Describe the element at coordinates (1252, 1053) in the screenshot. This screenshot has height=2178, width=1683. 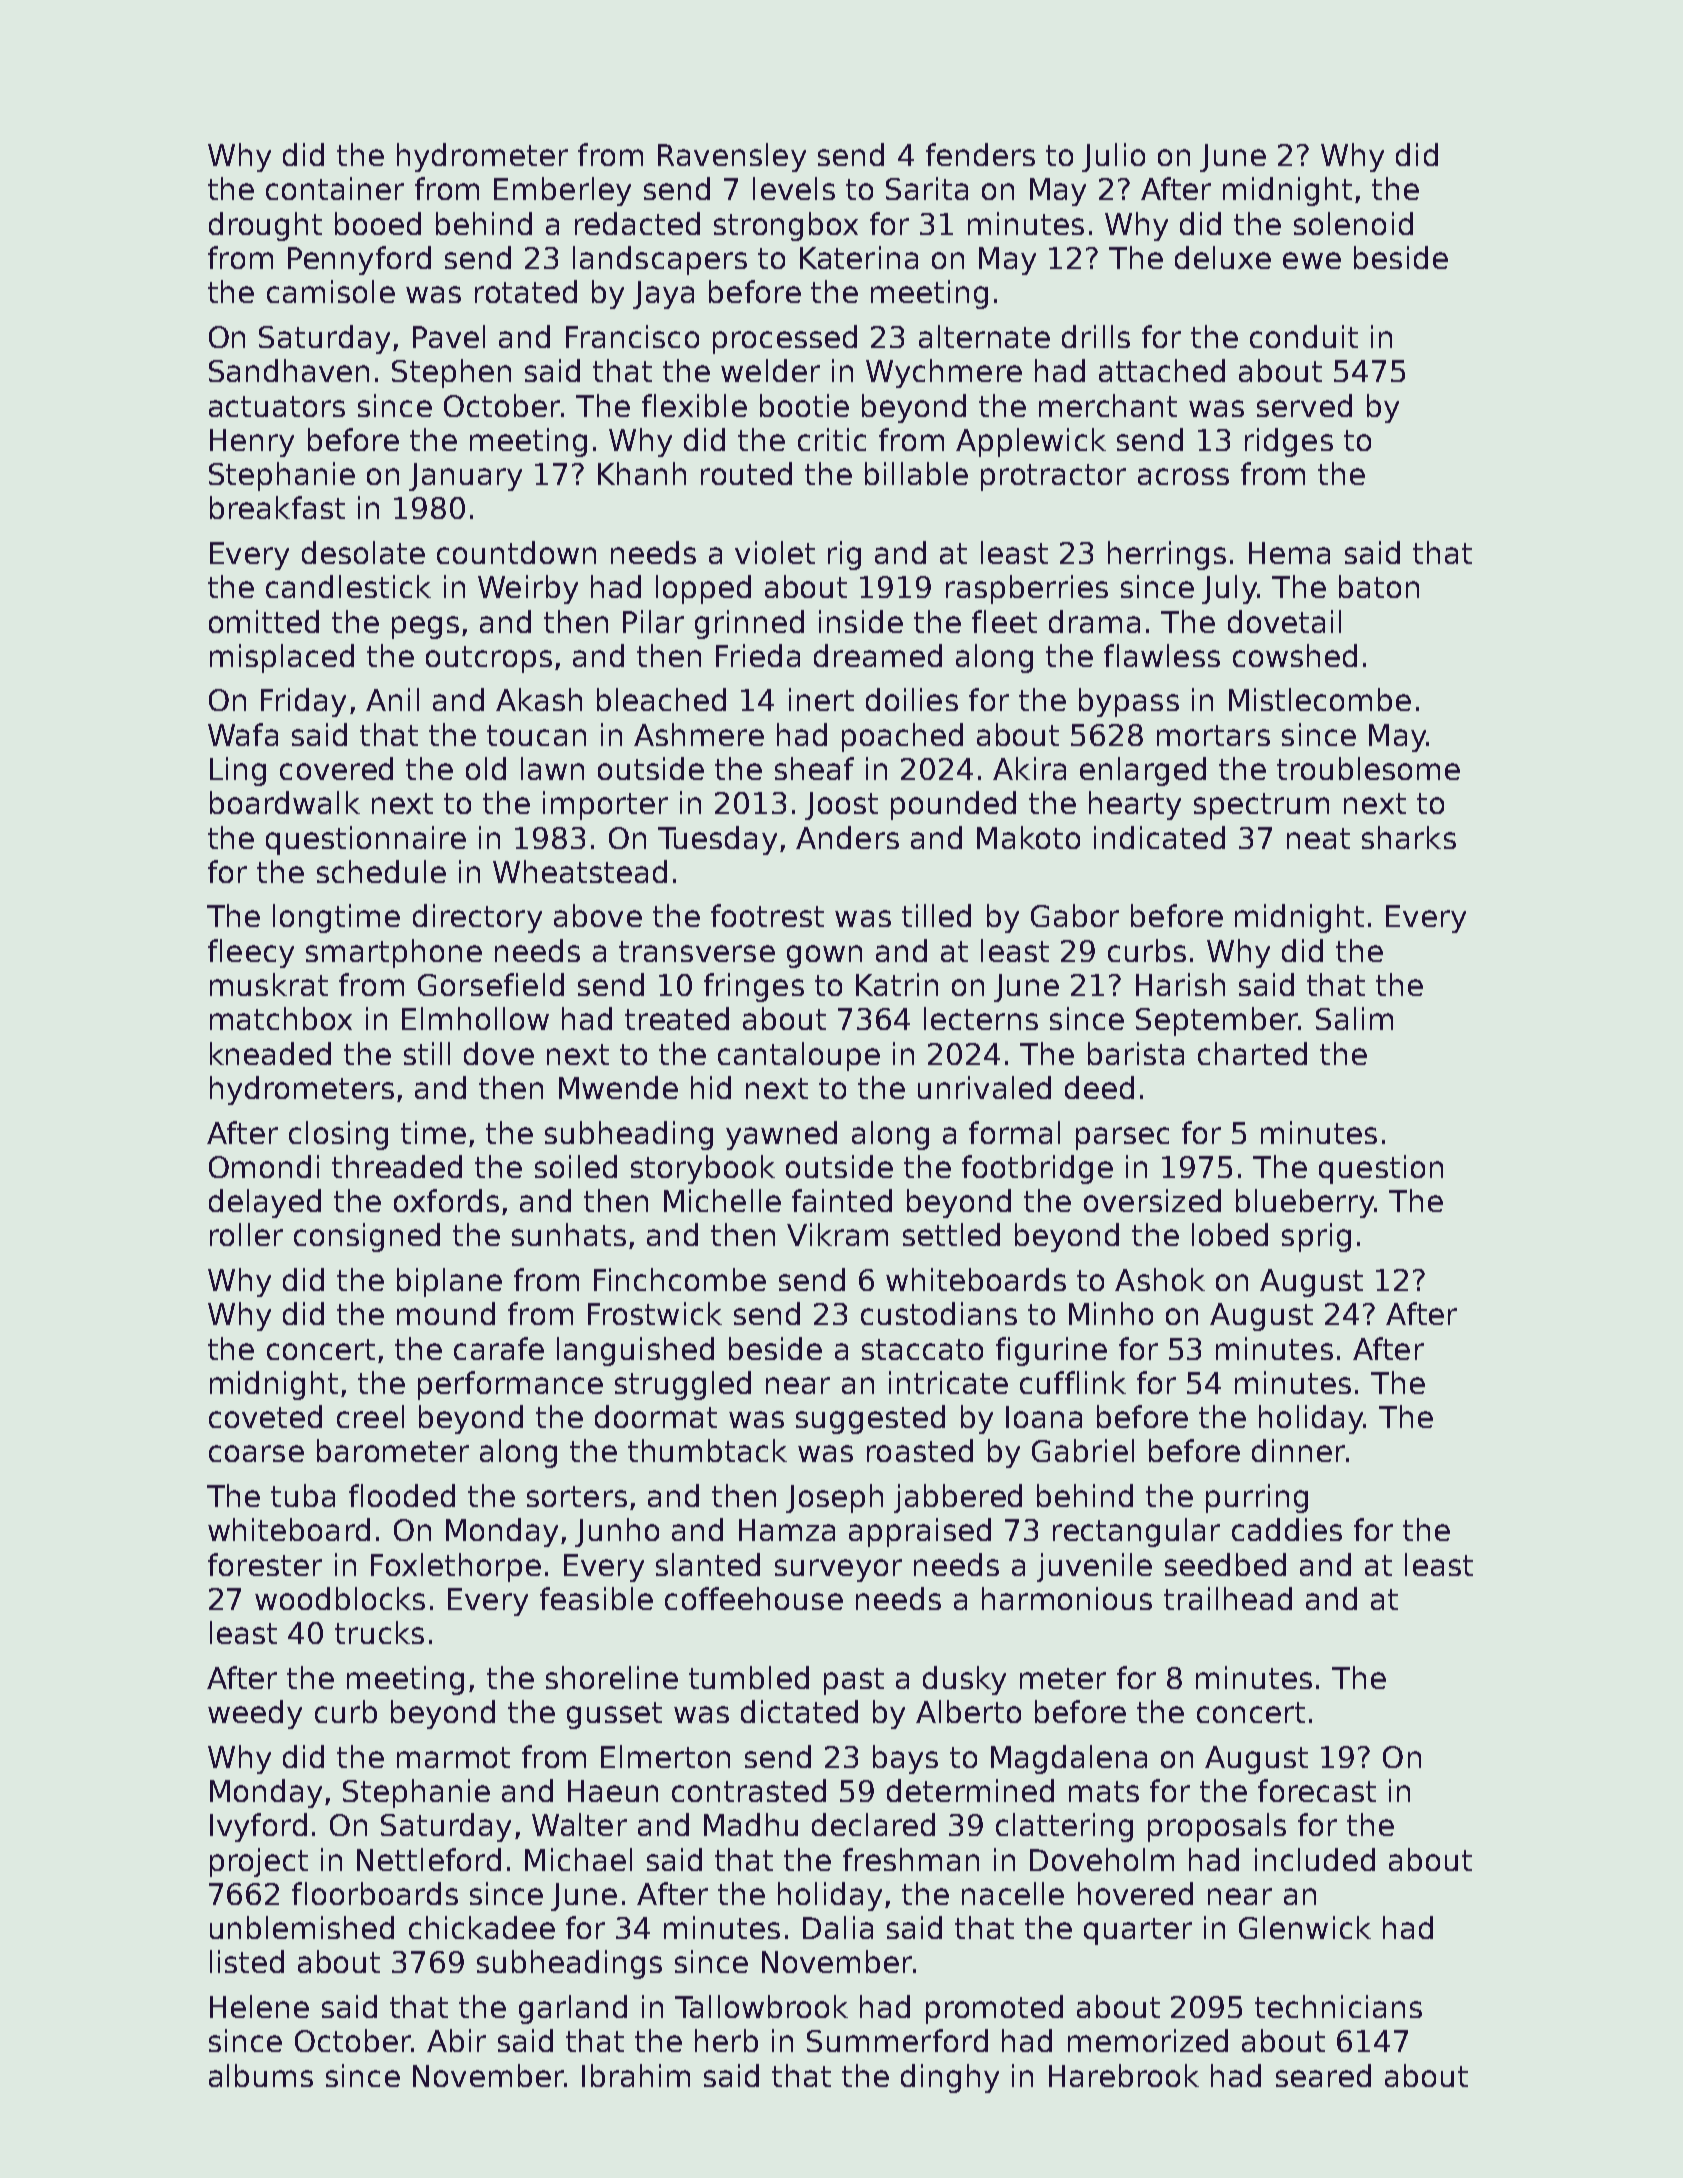
I see `charted` at that location.
